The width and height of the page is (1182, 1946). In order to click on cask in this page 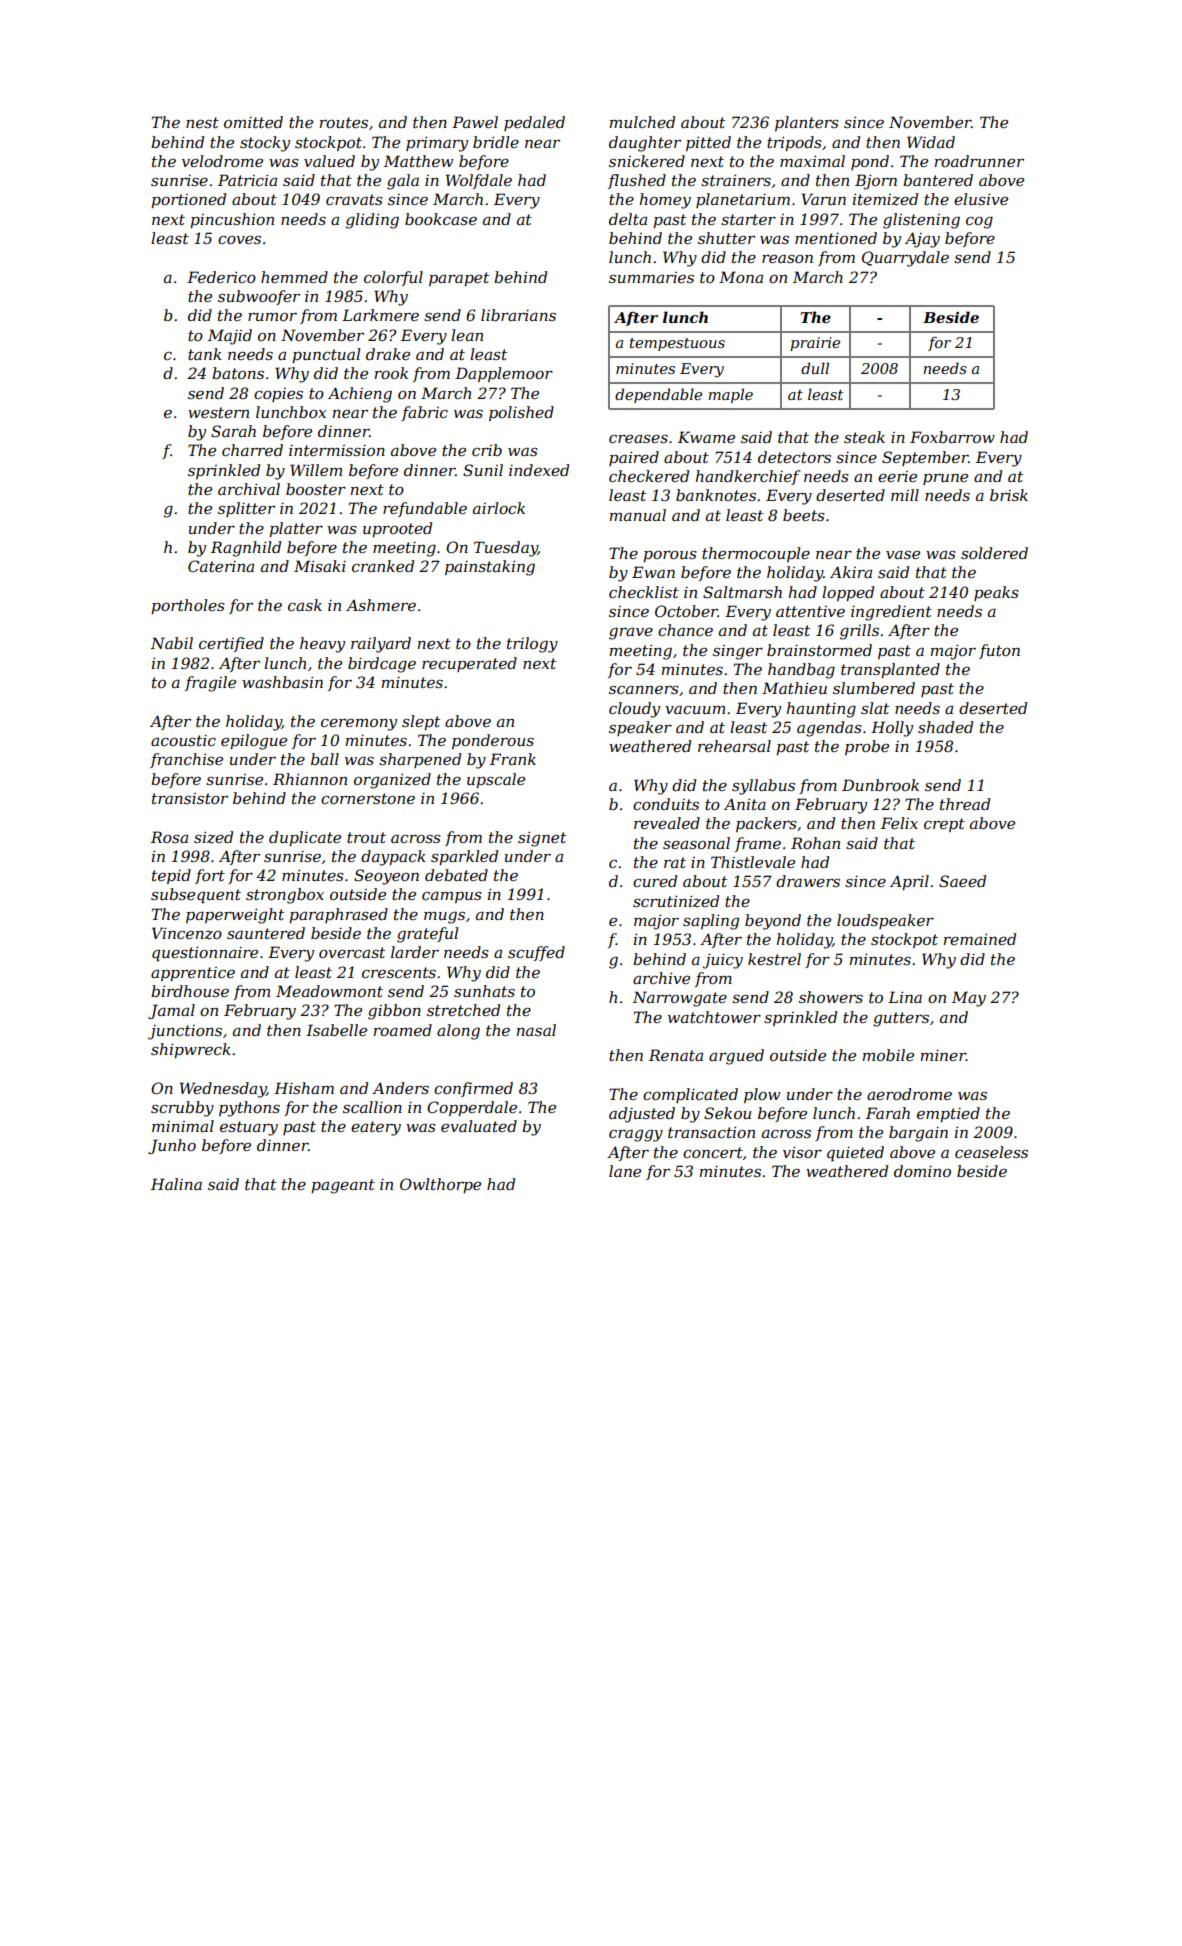, I will do `click(305, 605)`.
